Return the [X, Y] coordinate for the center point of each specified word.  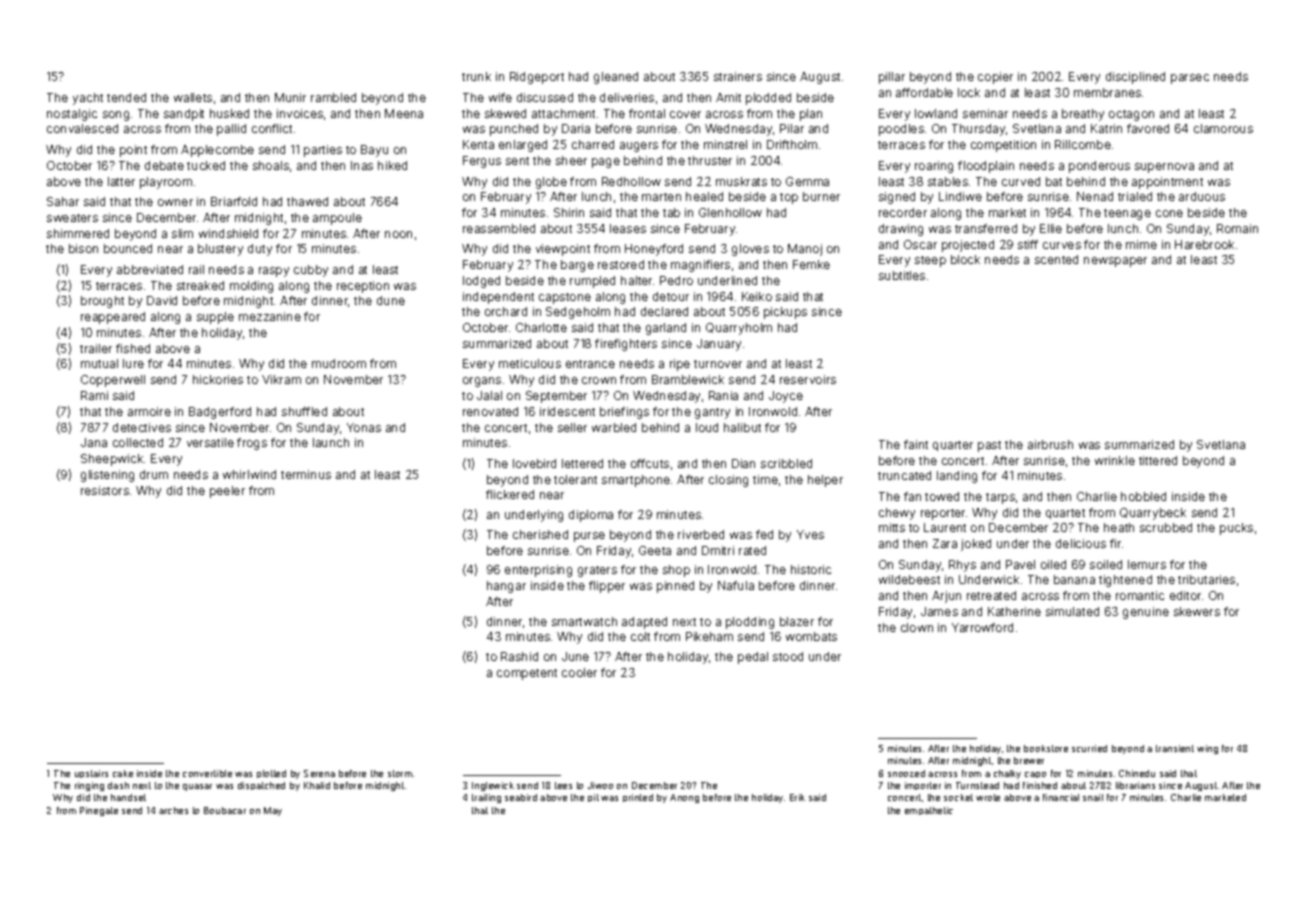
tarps [1000, 498]
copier [995, 78]
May [273, 811]
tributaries [1206, 579]
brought [102, 302]
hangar [506, 587]
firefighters [626, 345]
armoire [149, 411]
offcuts [650, 463]
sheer [571, 160]
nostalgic [72, 115]
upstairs [91, 774]
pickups [785, 313]
